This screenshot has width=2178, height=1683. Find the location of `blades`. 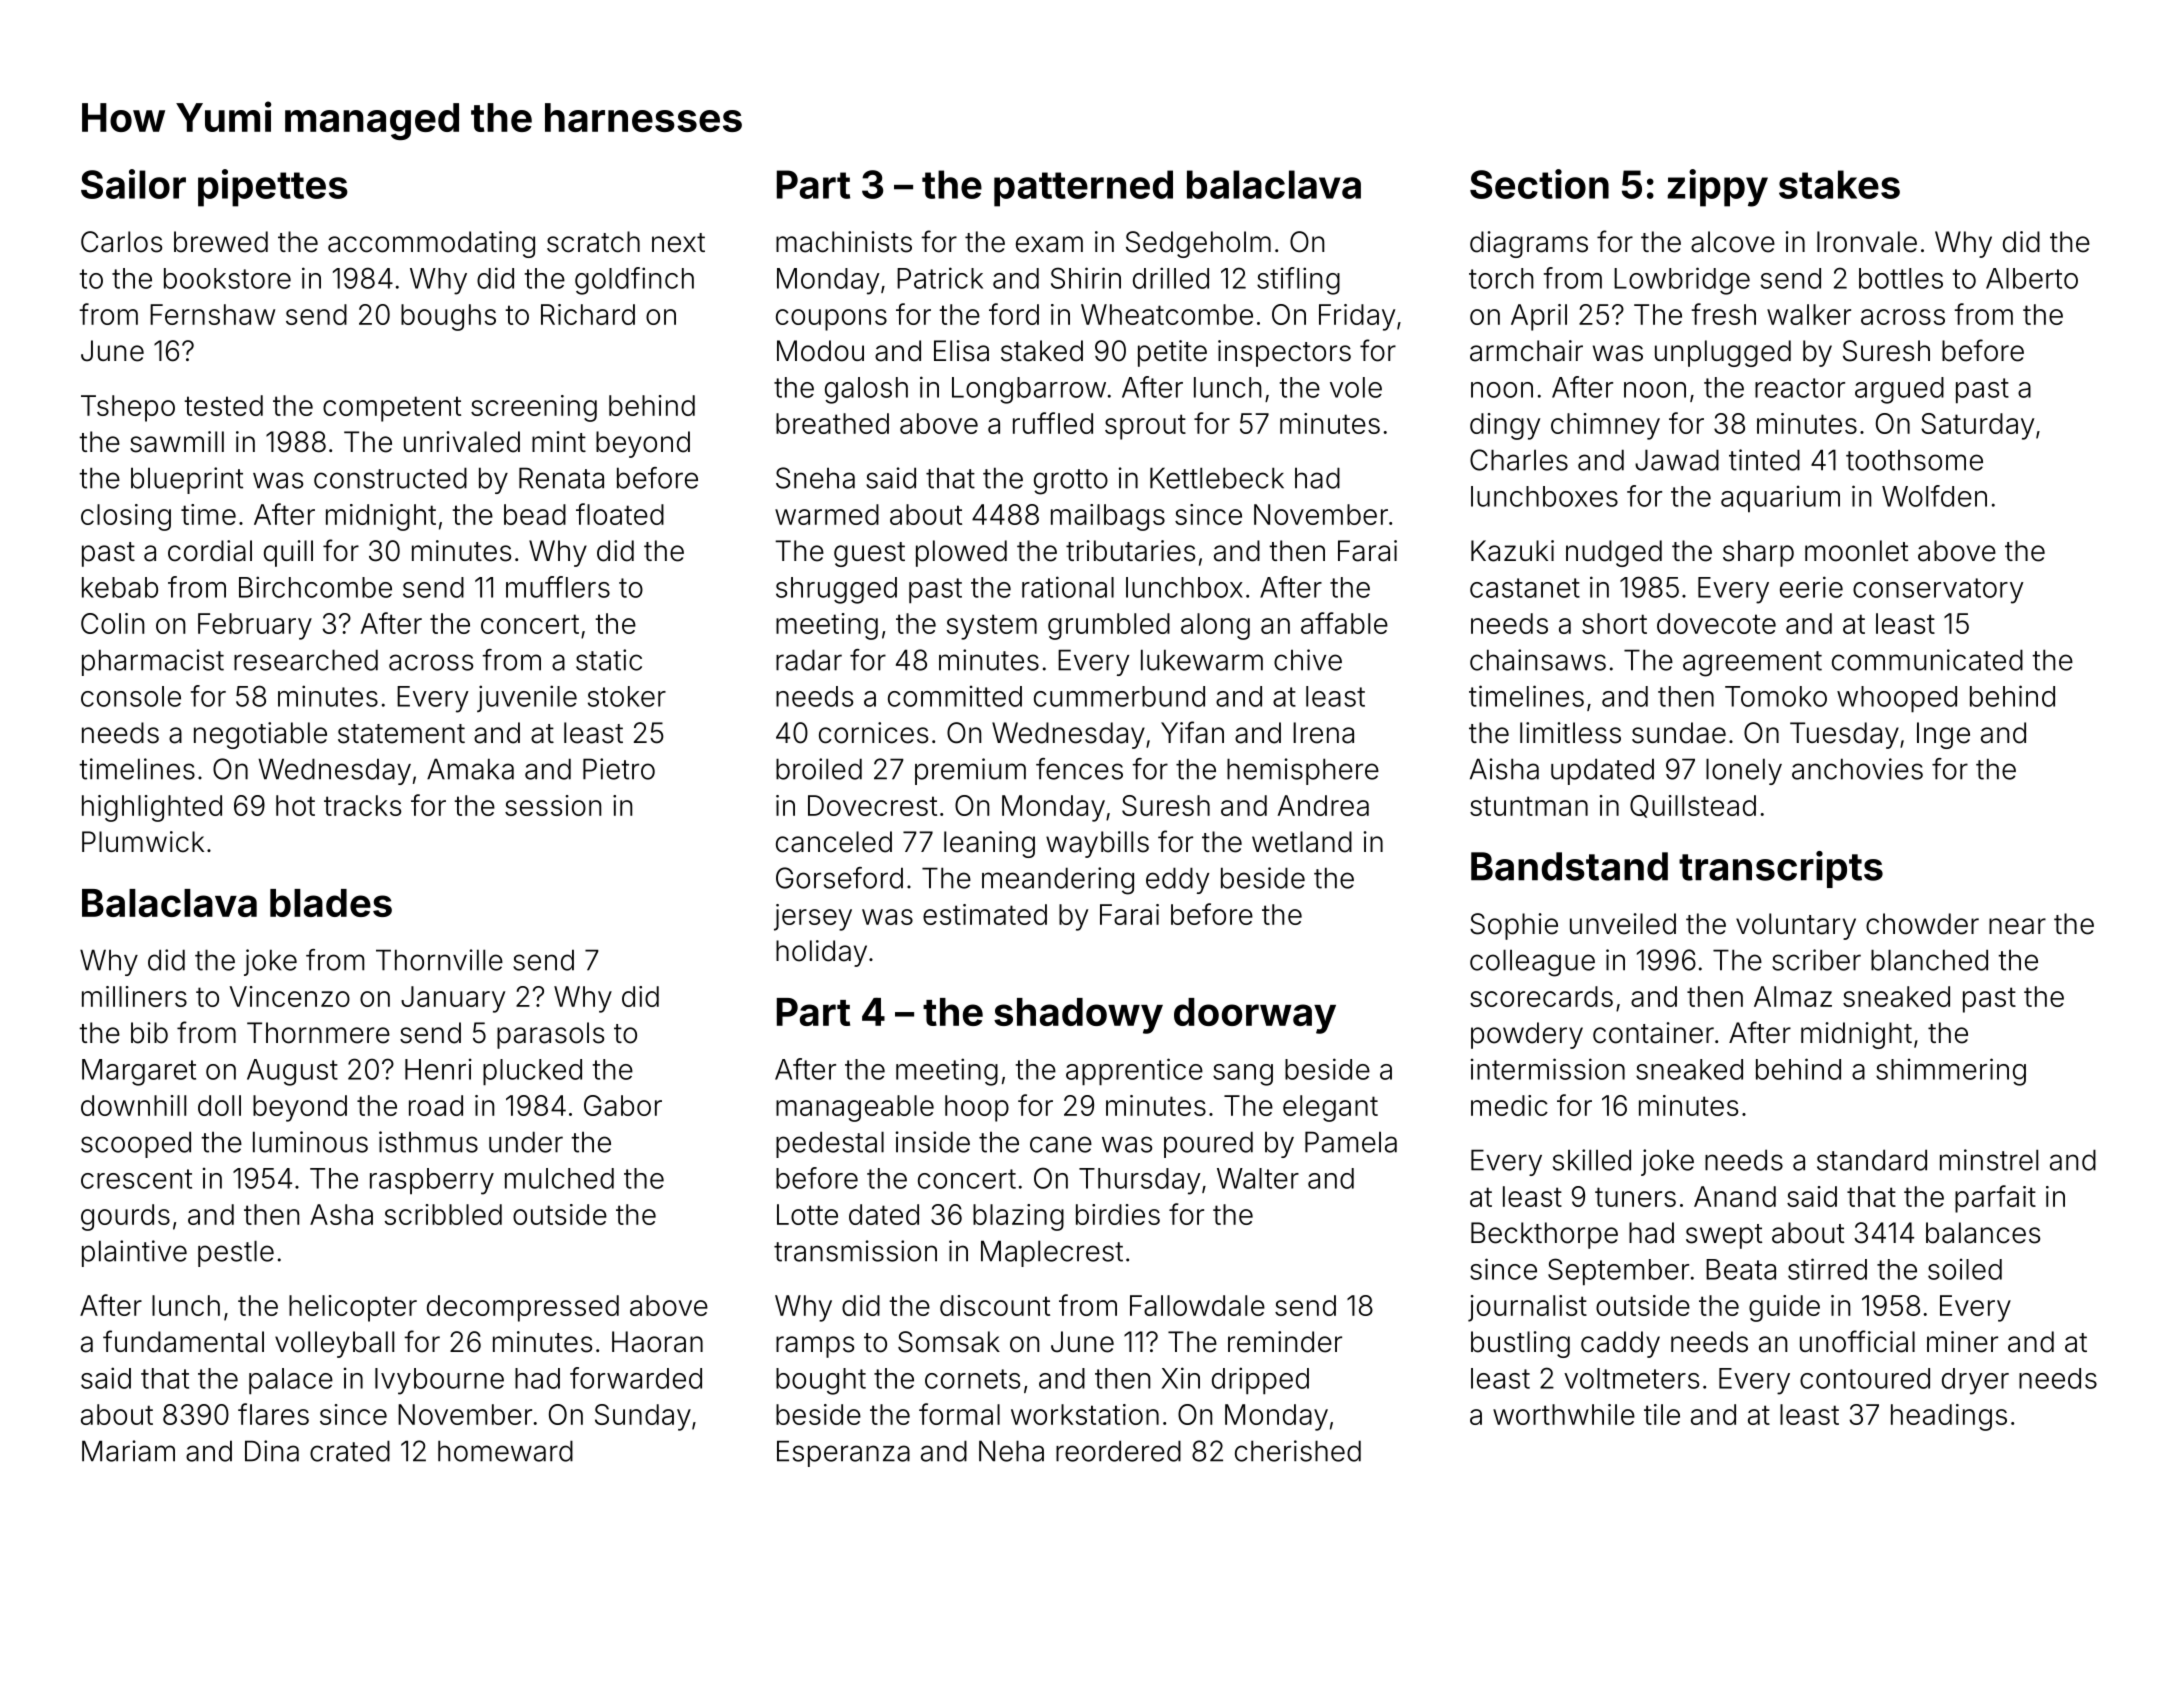

blades is located at coordinates (331, 903).
